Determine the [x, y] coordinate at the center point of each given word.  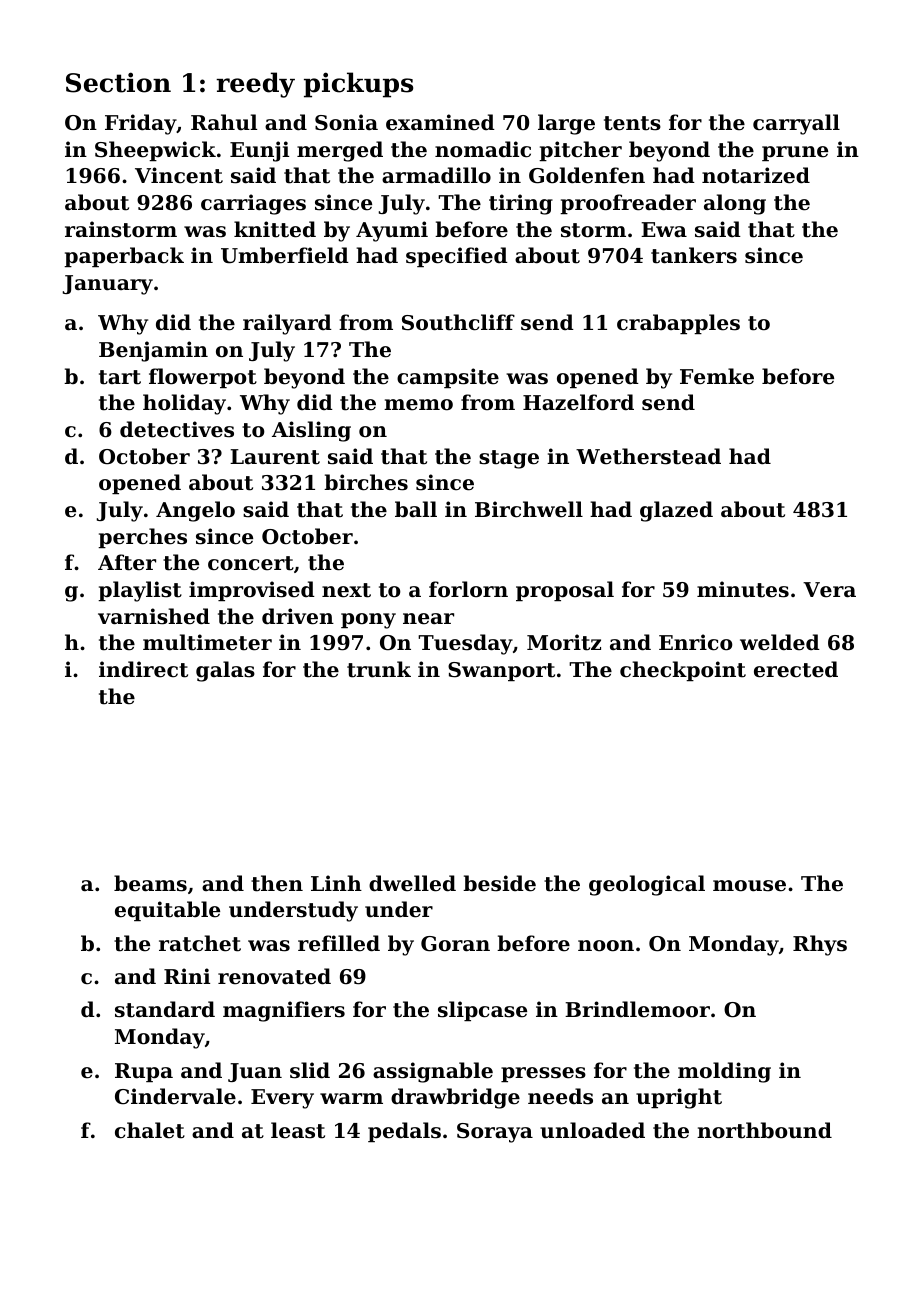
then [277, 883]
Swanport [501, 671]
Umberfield [285, 255]
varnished [154, 616]
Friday [141, 124]
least [298, 1130]
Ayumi [392, 231]
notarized [756, 175]
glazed [676, 511]
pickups [358, 85]
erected [796, 669]
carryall [796, 124]
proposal [565, 591]
